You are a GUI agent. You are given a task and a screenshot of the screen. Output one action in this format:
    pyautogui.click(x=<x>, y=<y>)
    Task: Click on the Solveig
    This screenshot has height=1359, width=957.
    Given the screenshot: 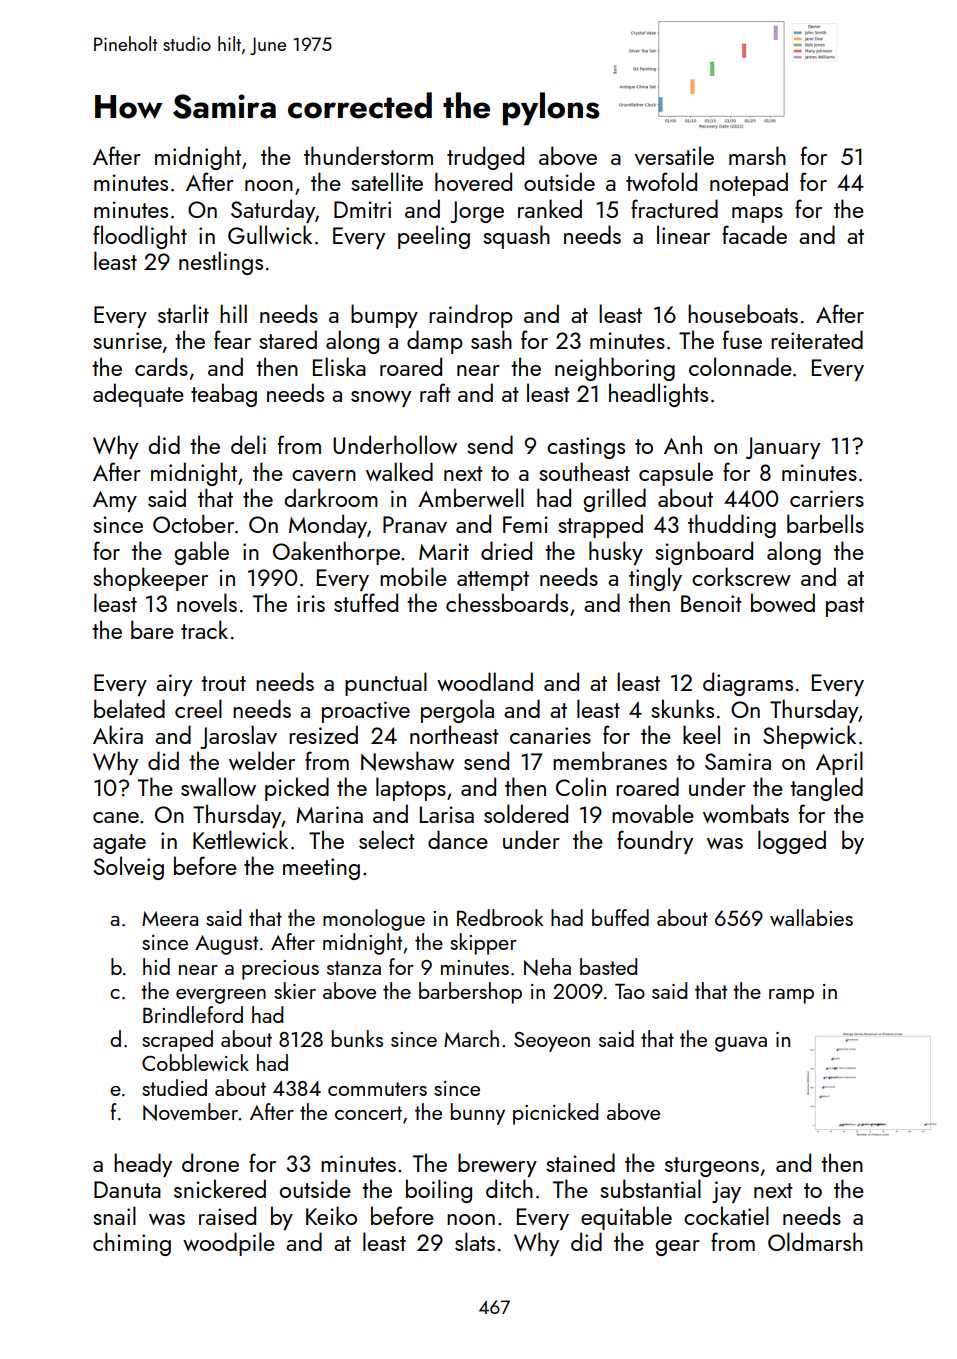 What is the action you would take?
    pyautogui.click(x=129, y=868)
